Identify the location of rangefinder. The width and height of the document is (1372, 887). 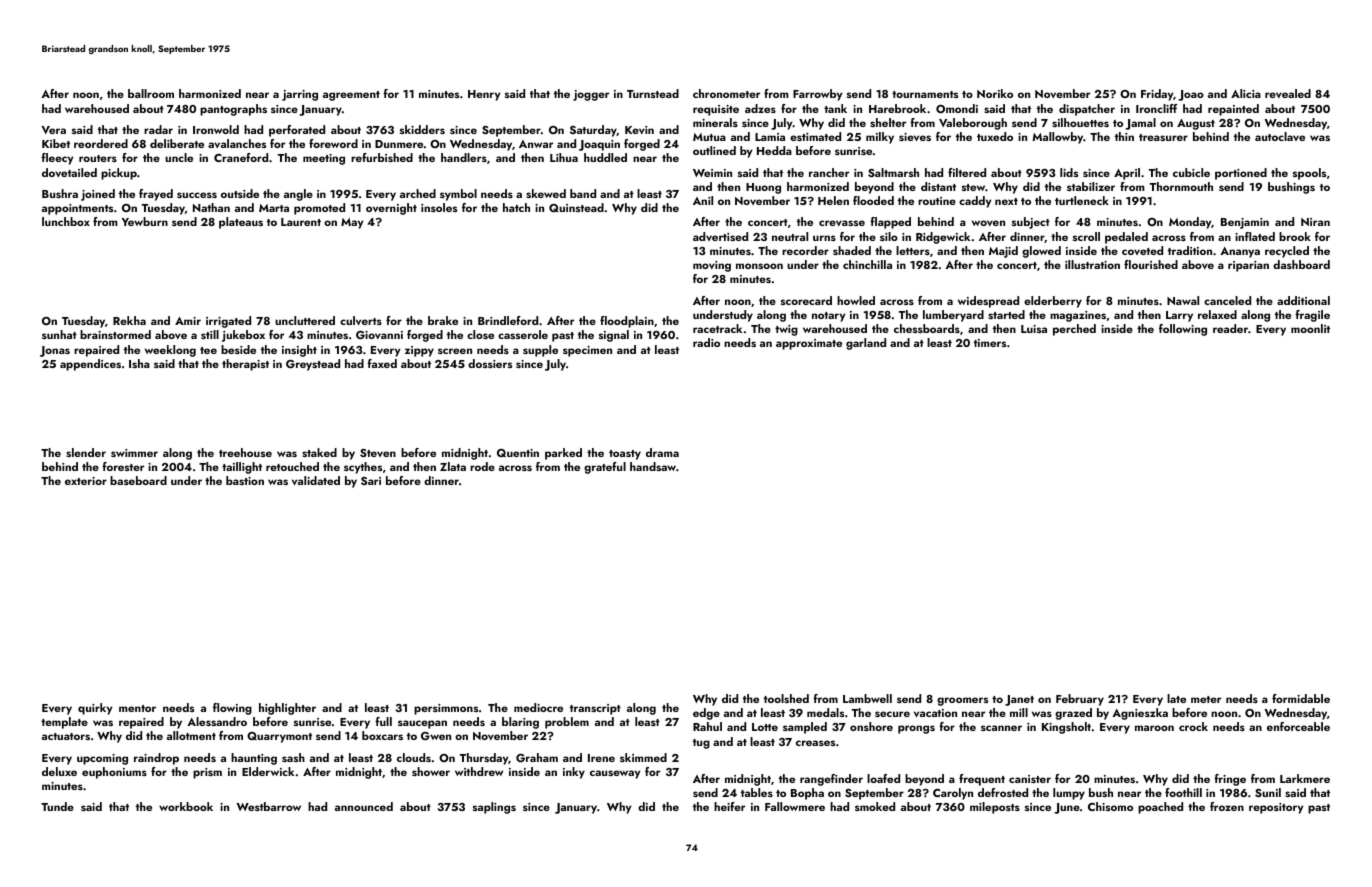
(831, 780).
